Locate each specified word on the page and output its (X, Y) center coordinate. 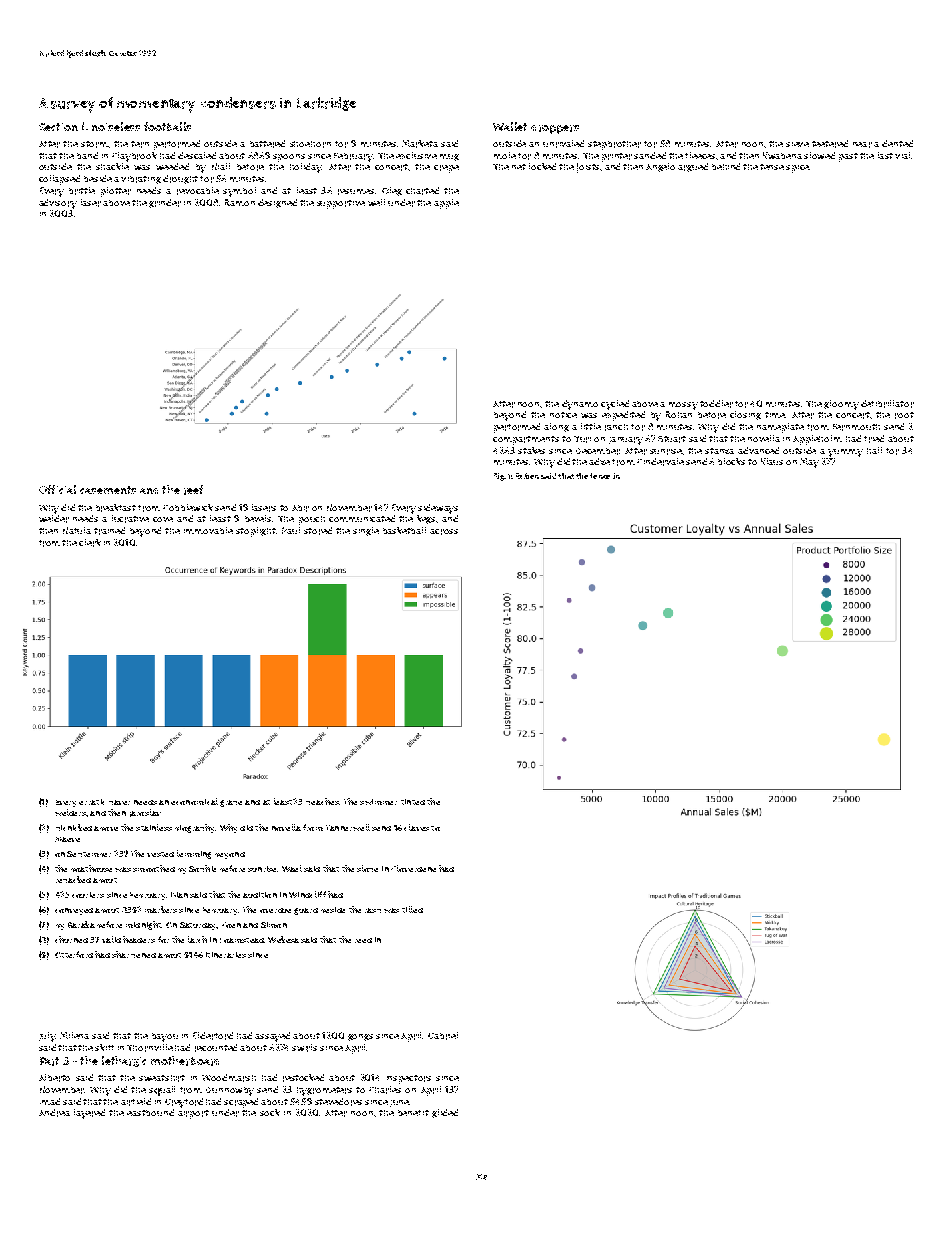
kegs (426, 519)
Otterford (74, 954)
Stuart (672, 439)
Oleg (392, 191)
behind (726, 166)
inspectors (409, 1079)
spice (797, 169)
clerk (90, 543)
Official (57, 489)
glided (445, 1113)
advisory (58, 204)
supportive (341, 204)
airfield (136, 1102)
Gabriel (443, 1036)
